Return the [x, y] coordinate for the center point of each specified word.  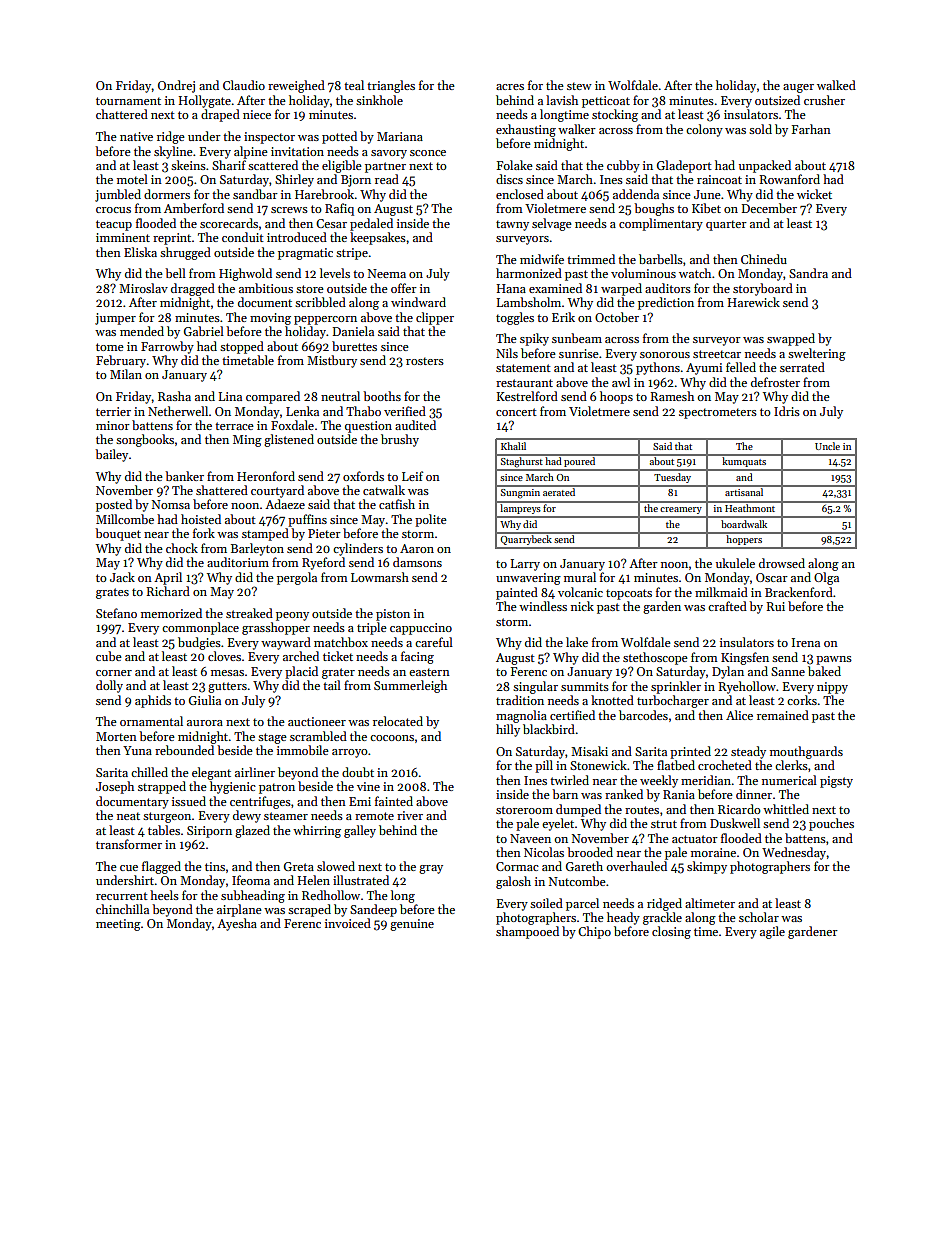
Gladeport [684, 166]
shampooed [527, 932]
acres [510, 87]
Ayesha [237, 924]
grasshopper [276, 628]
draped [220, 115]
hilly [508, 730]
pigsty [836, 782]
